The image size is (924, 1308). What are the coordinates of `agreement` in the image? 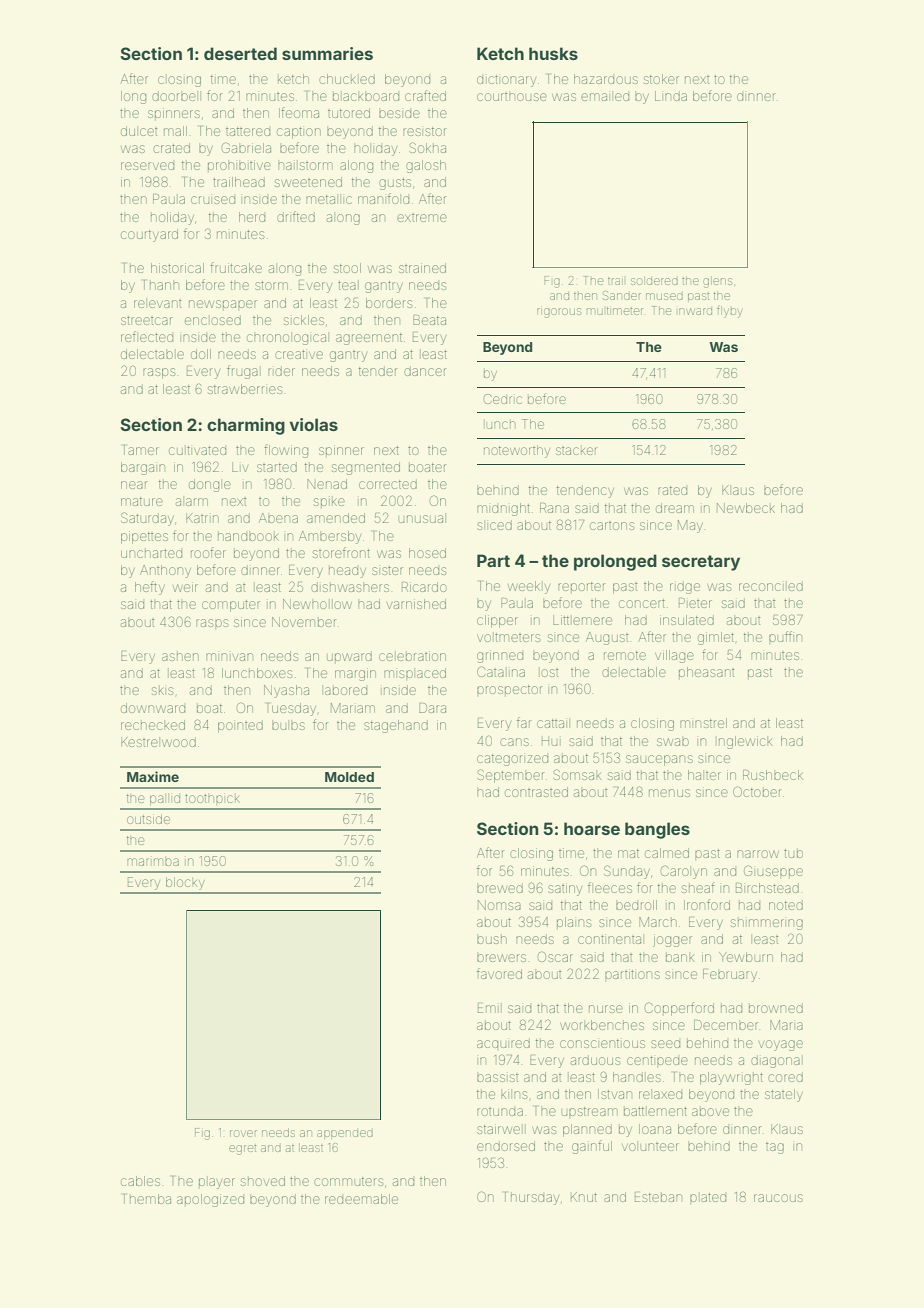 It's located at (369, 339).
